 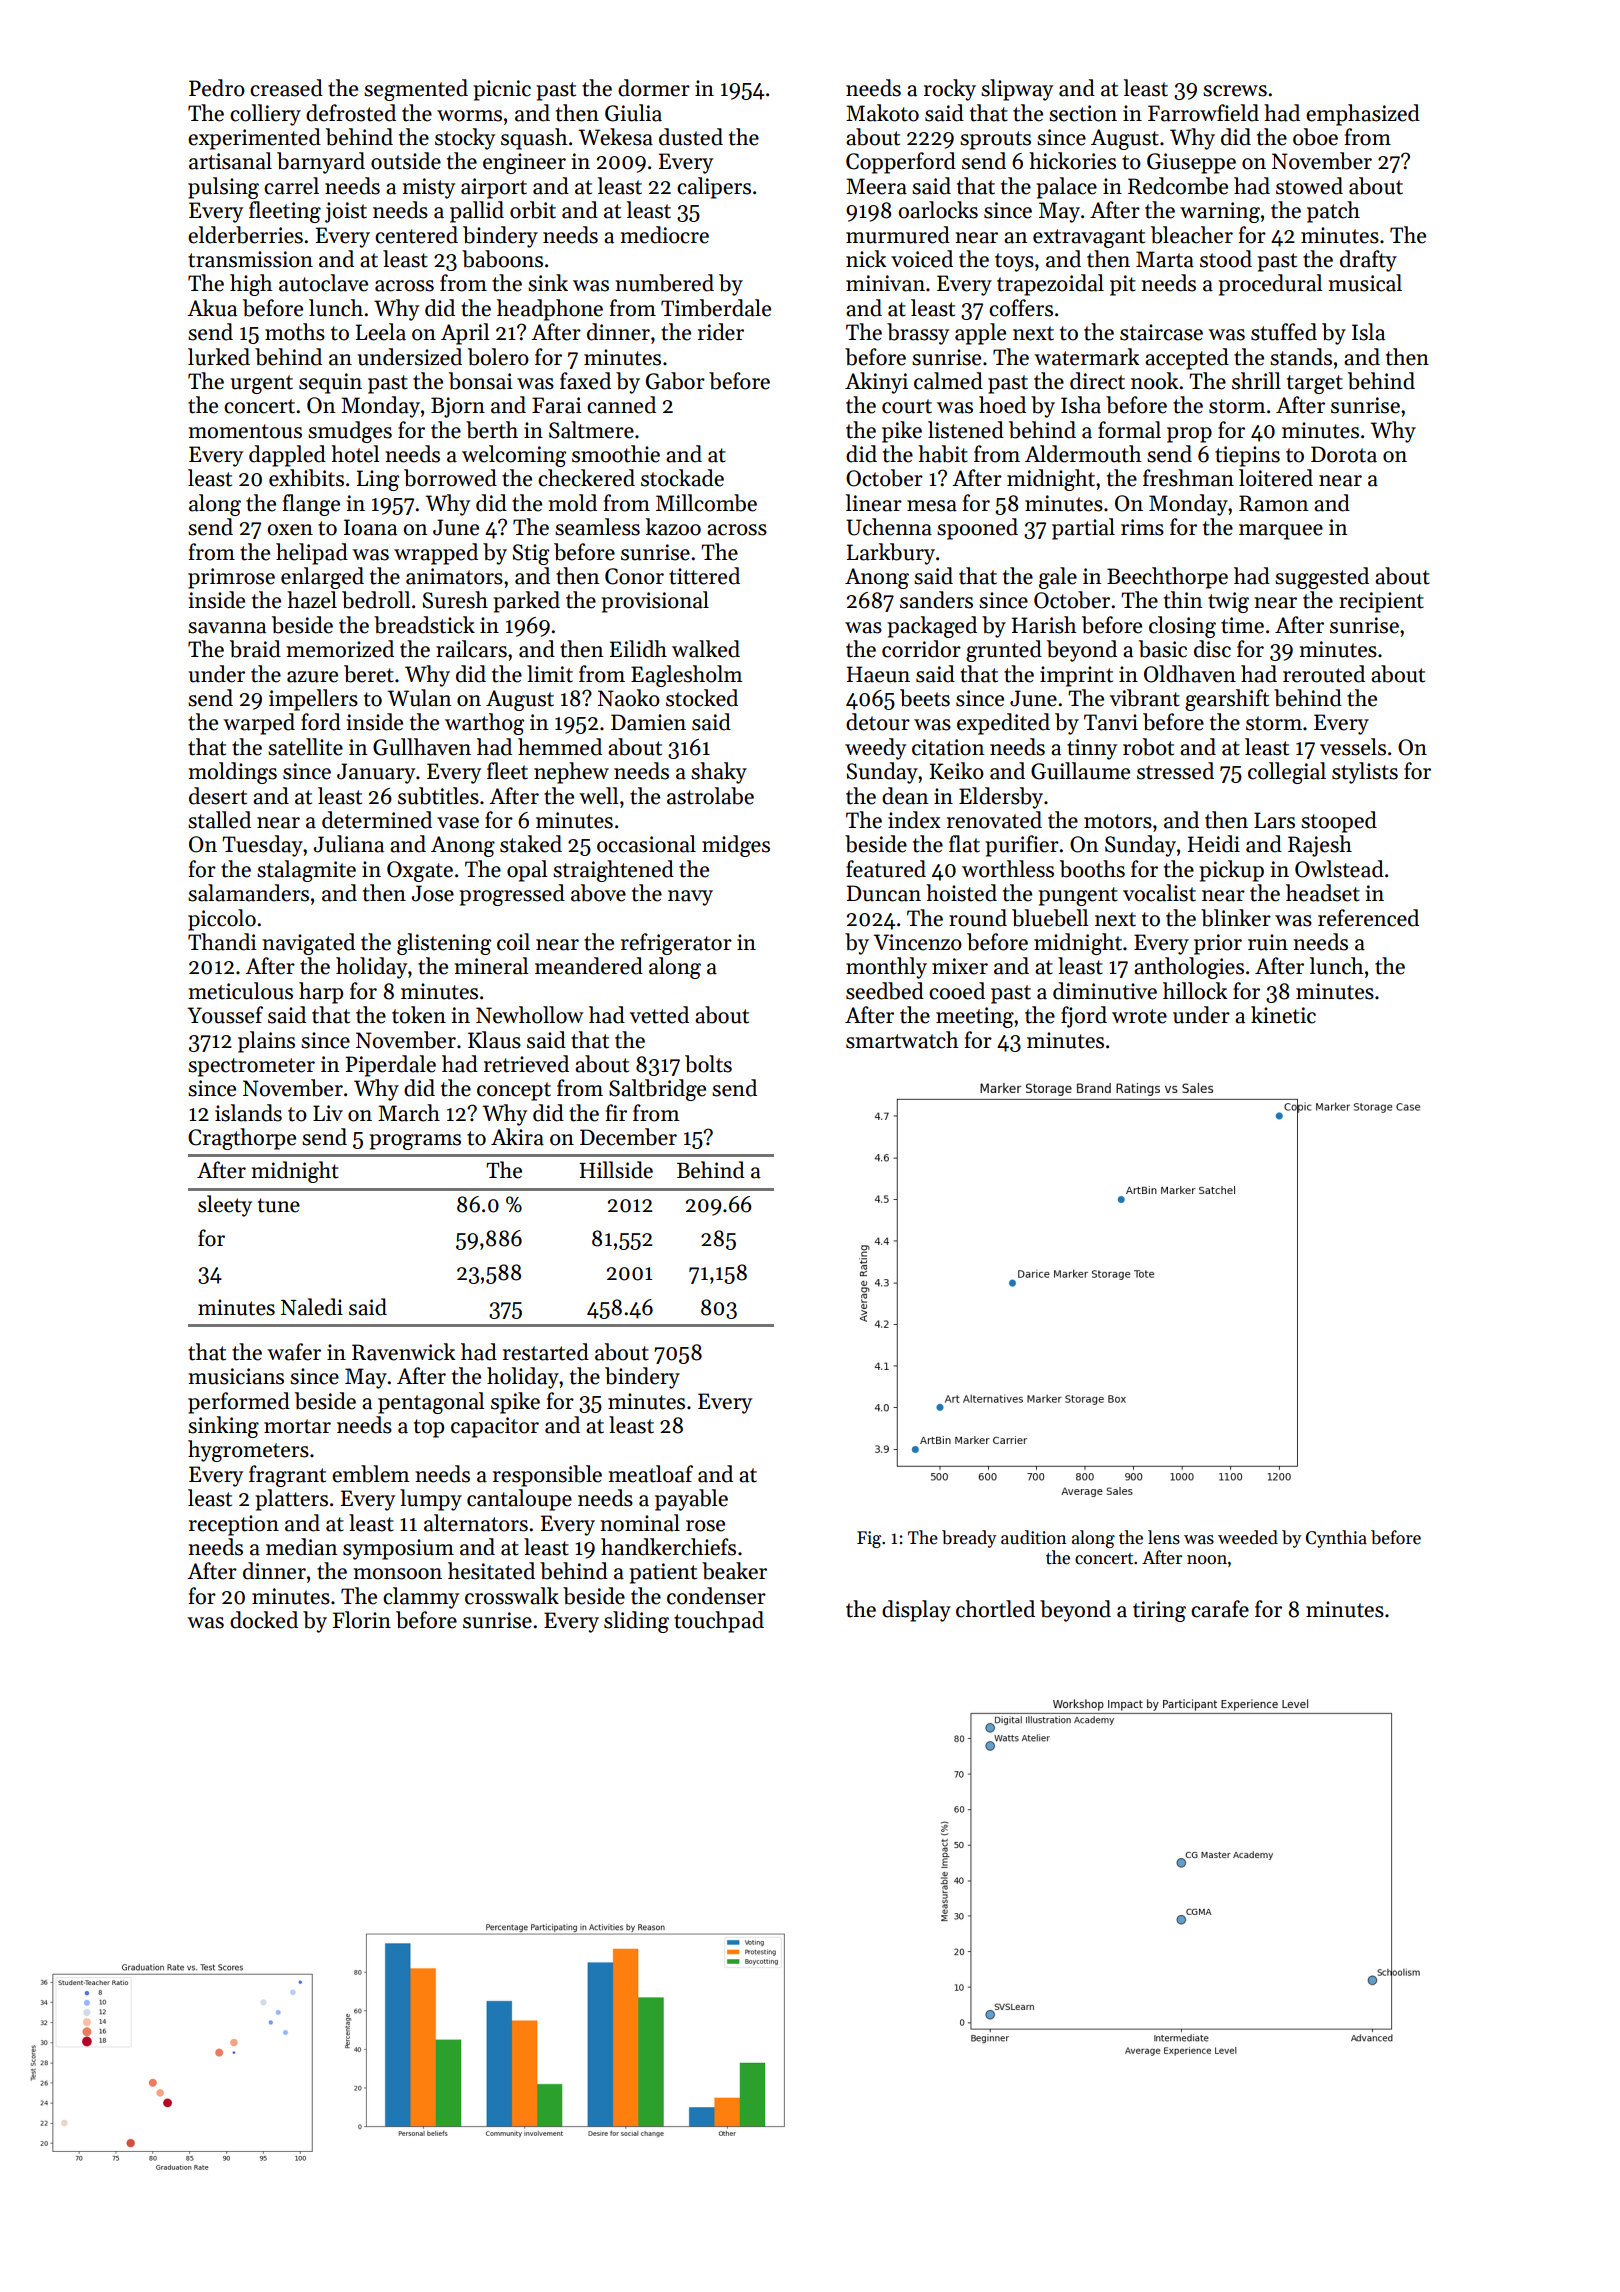 I want to click on memorized, so click(x=340, y=649).
